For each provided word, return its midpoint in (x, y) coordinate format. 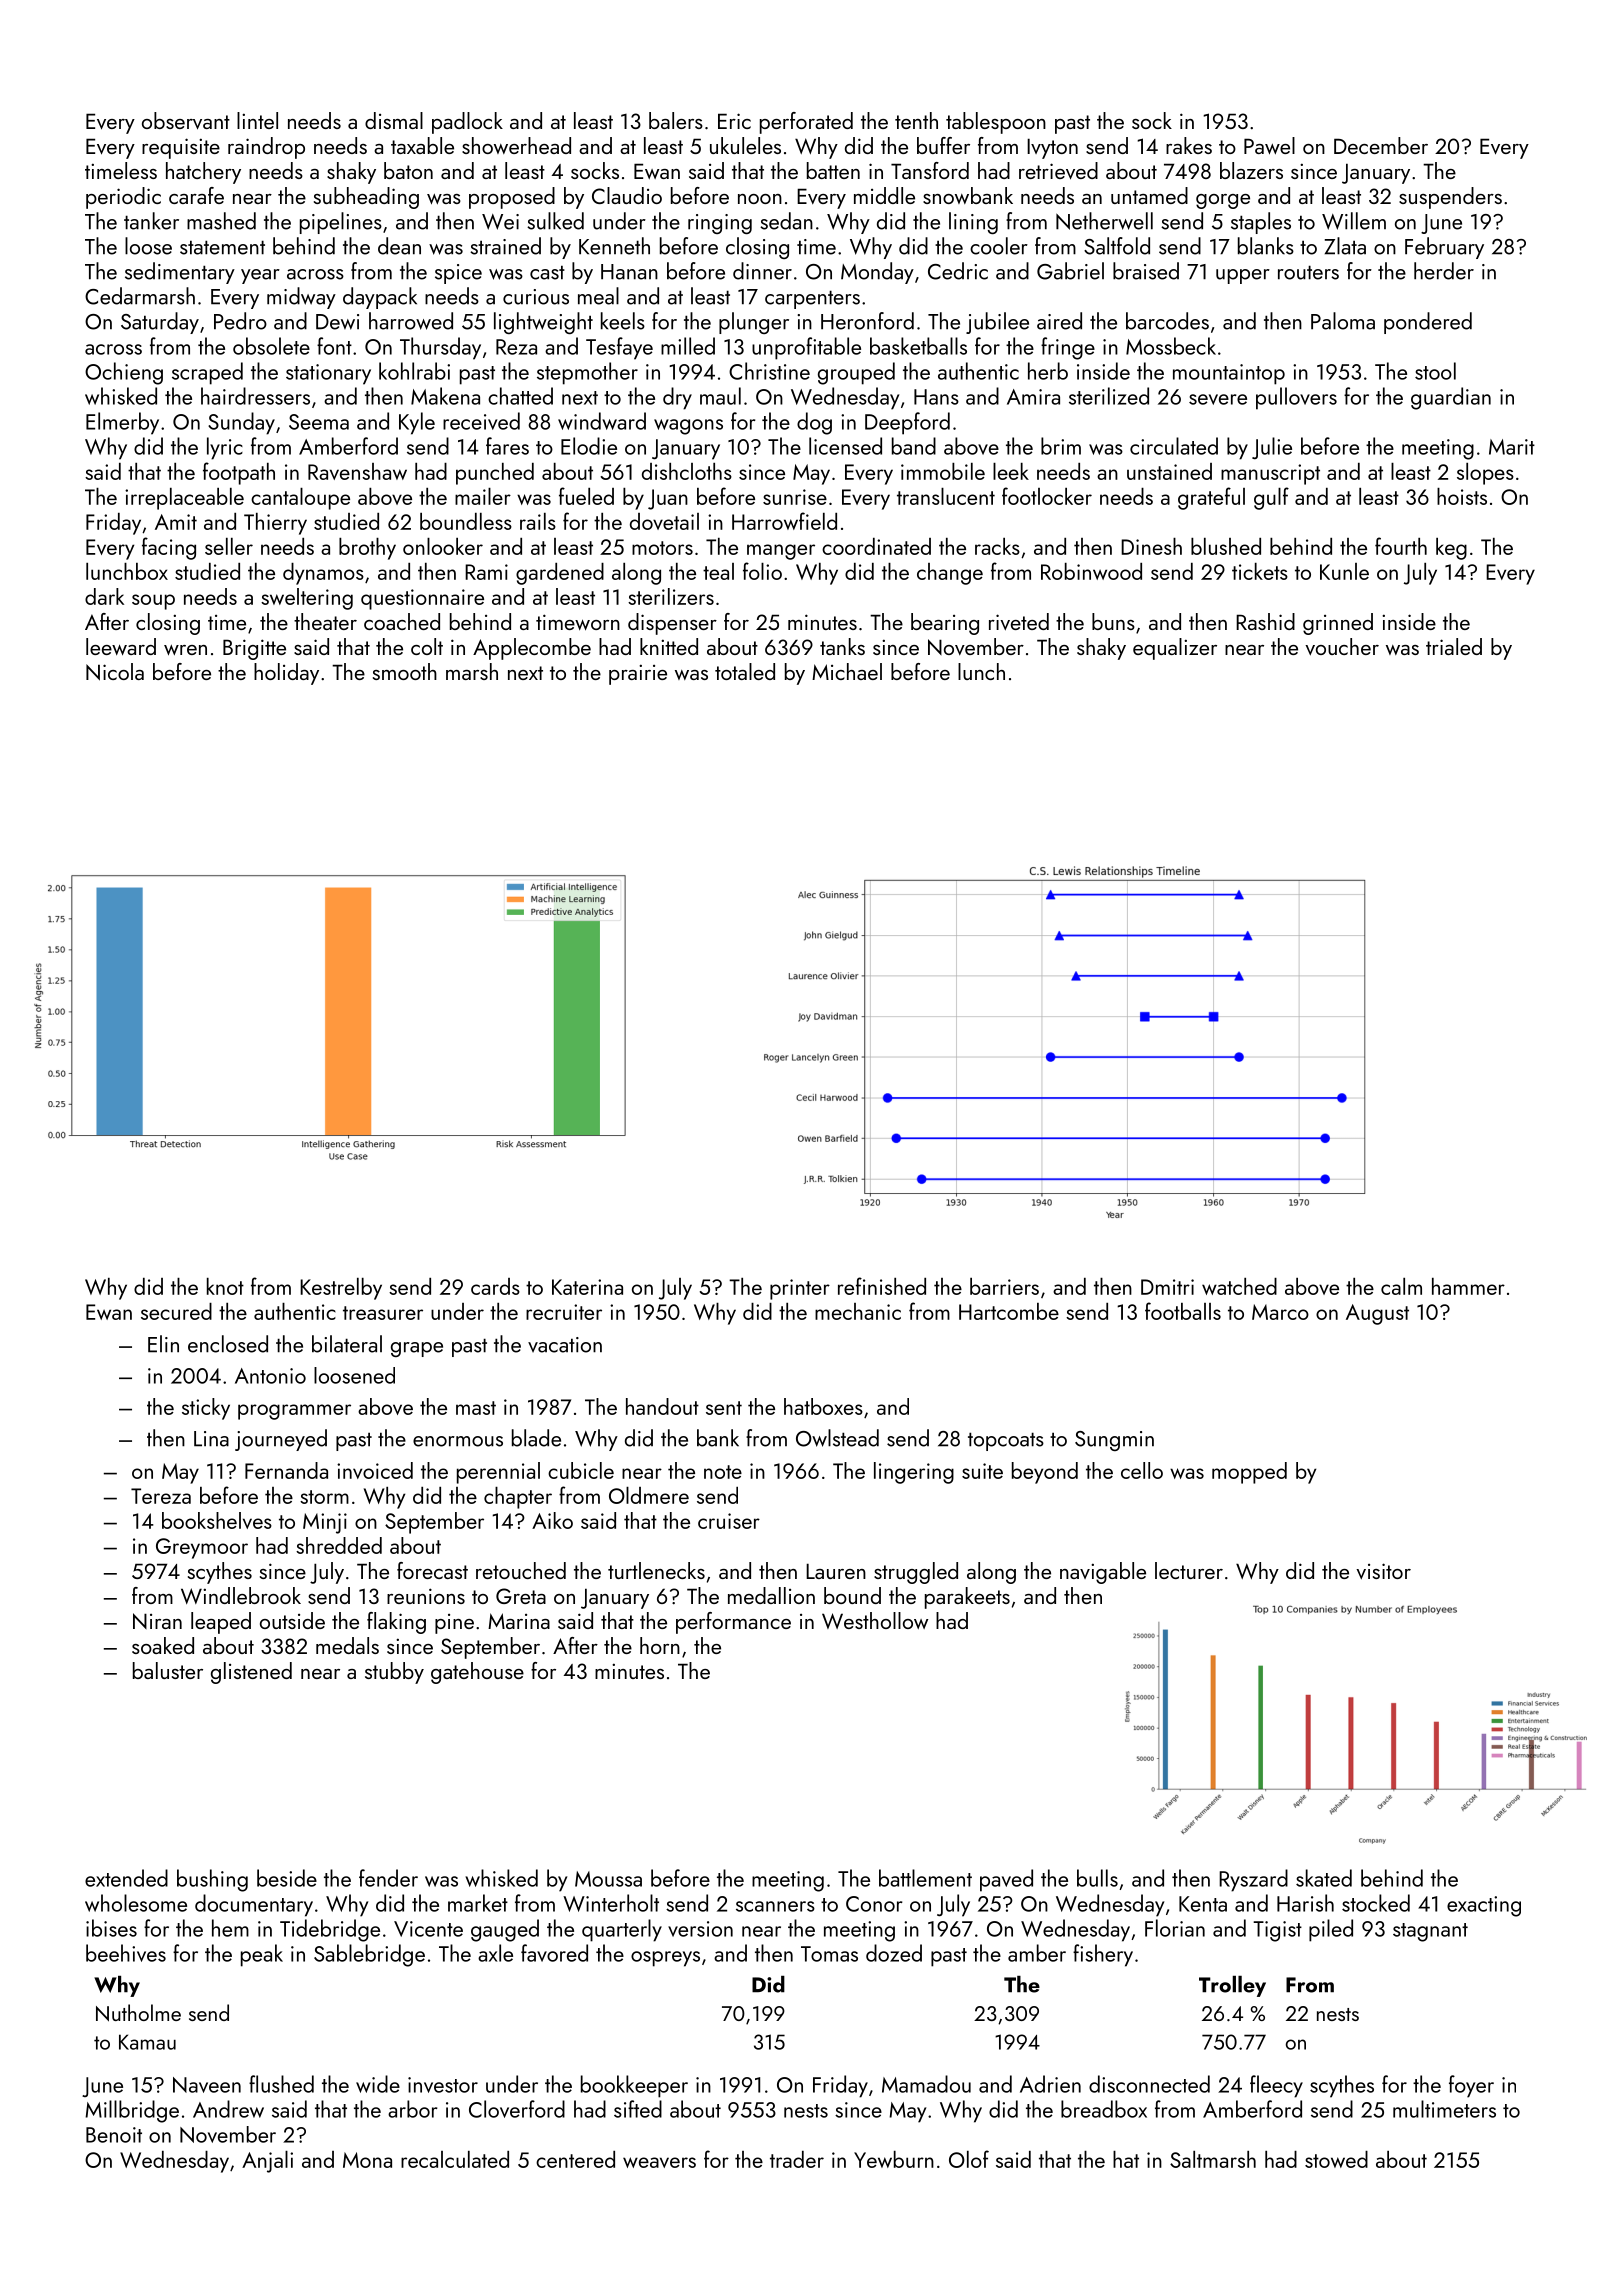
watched (1239, 1286)
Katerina (587, 1287)
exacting (1484, 1906)
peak (262, 1955)
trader (797, 2159)
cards (495, 1286)
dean (399, 246)
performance (733, 1623)
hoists (1462, 496)
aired (1059, 321)
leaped (221, 1623)
